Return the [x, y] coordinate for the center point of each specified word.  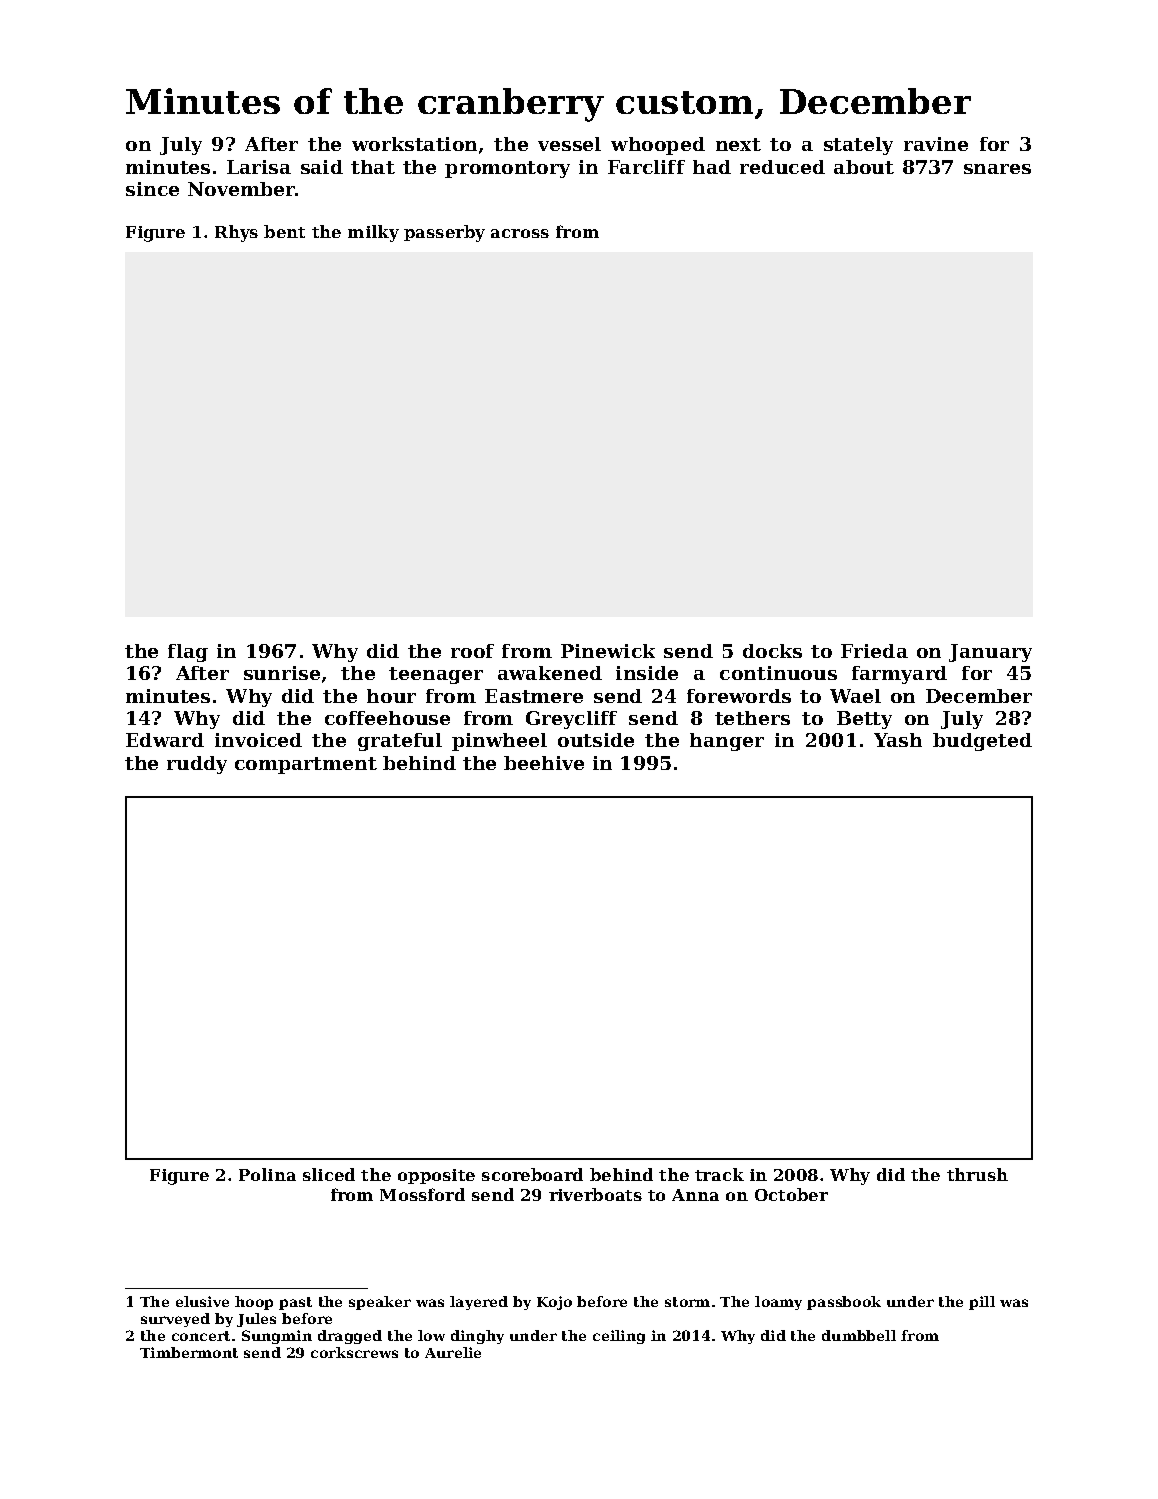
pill [982, 1303]
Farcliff [646, 167]
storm [687, 1302]
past [295, 1303]
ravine [936, 144]
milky [373, 233]
